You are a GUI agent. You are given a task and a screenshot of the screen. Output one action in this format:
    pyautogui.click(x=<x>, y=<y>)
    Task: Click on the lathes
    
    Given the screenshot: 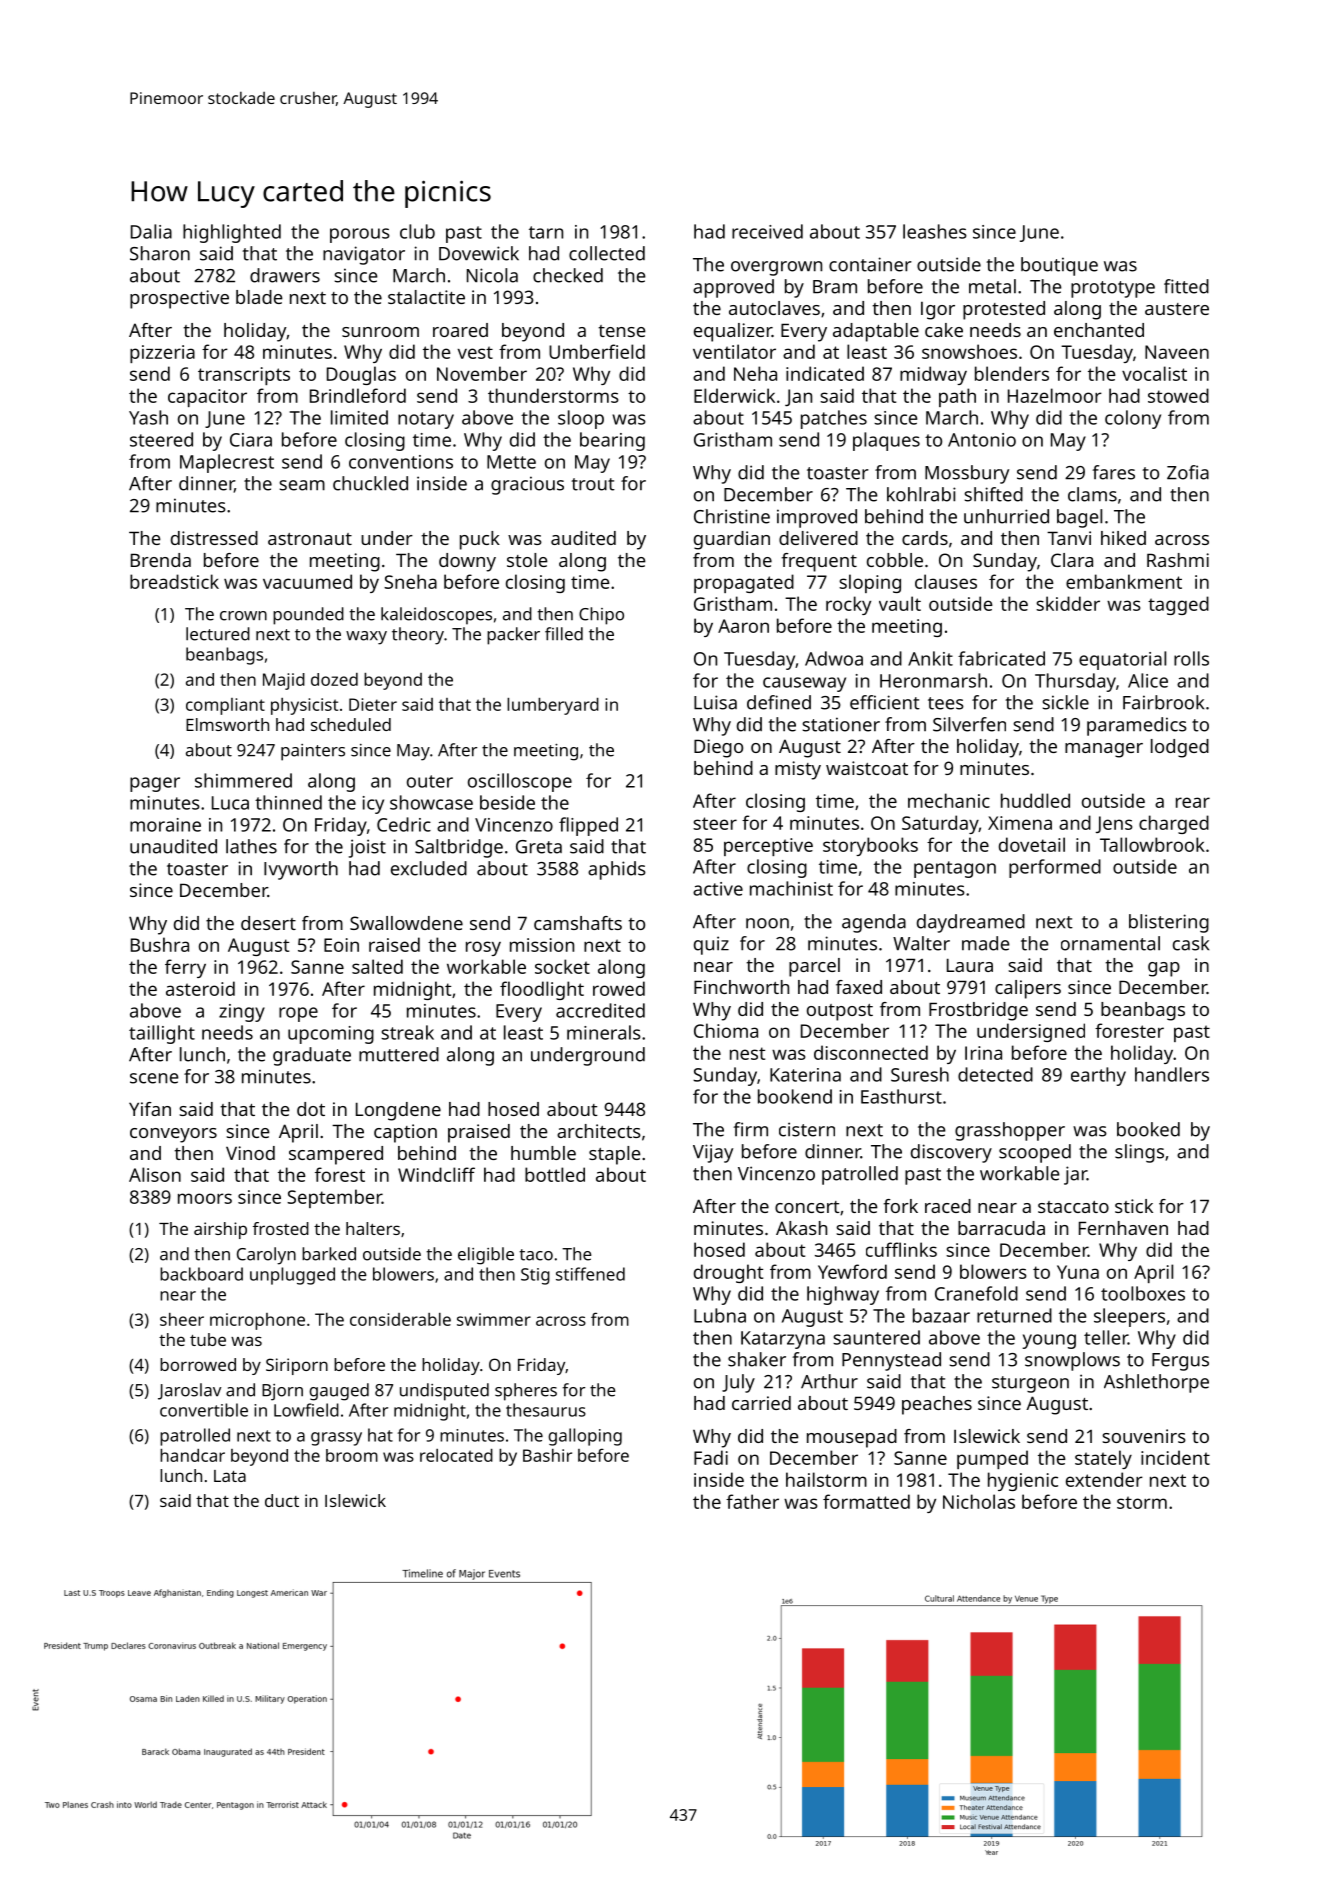 What is the action you would take?
    pyautogui.click(x=251, y=846)
